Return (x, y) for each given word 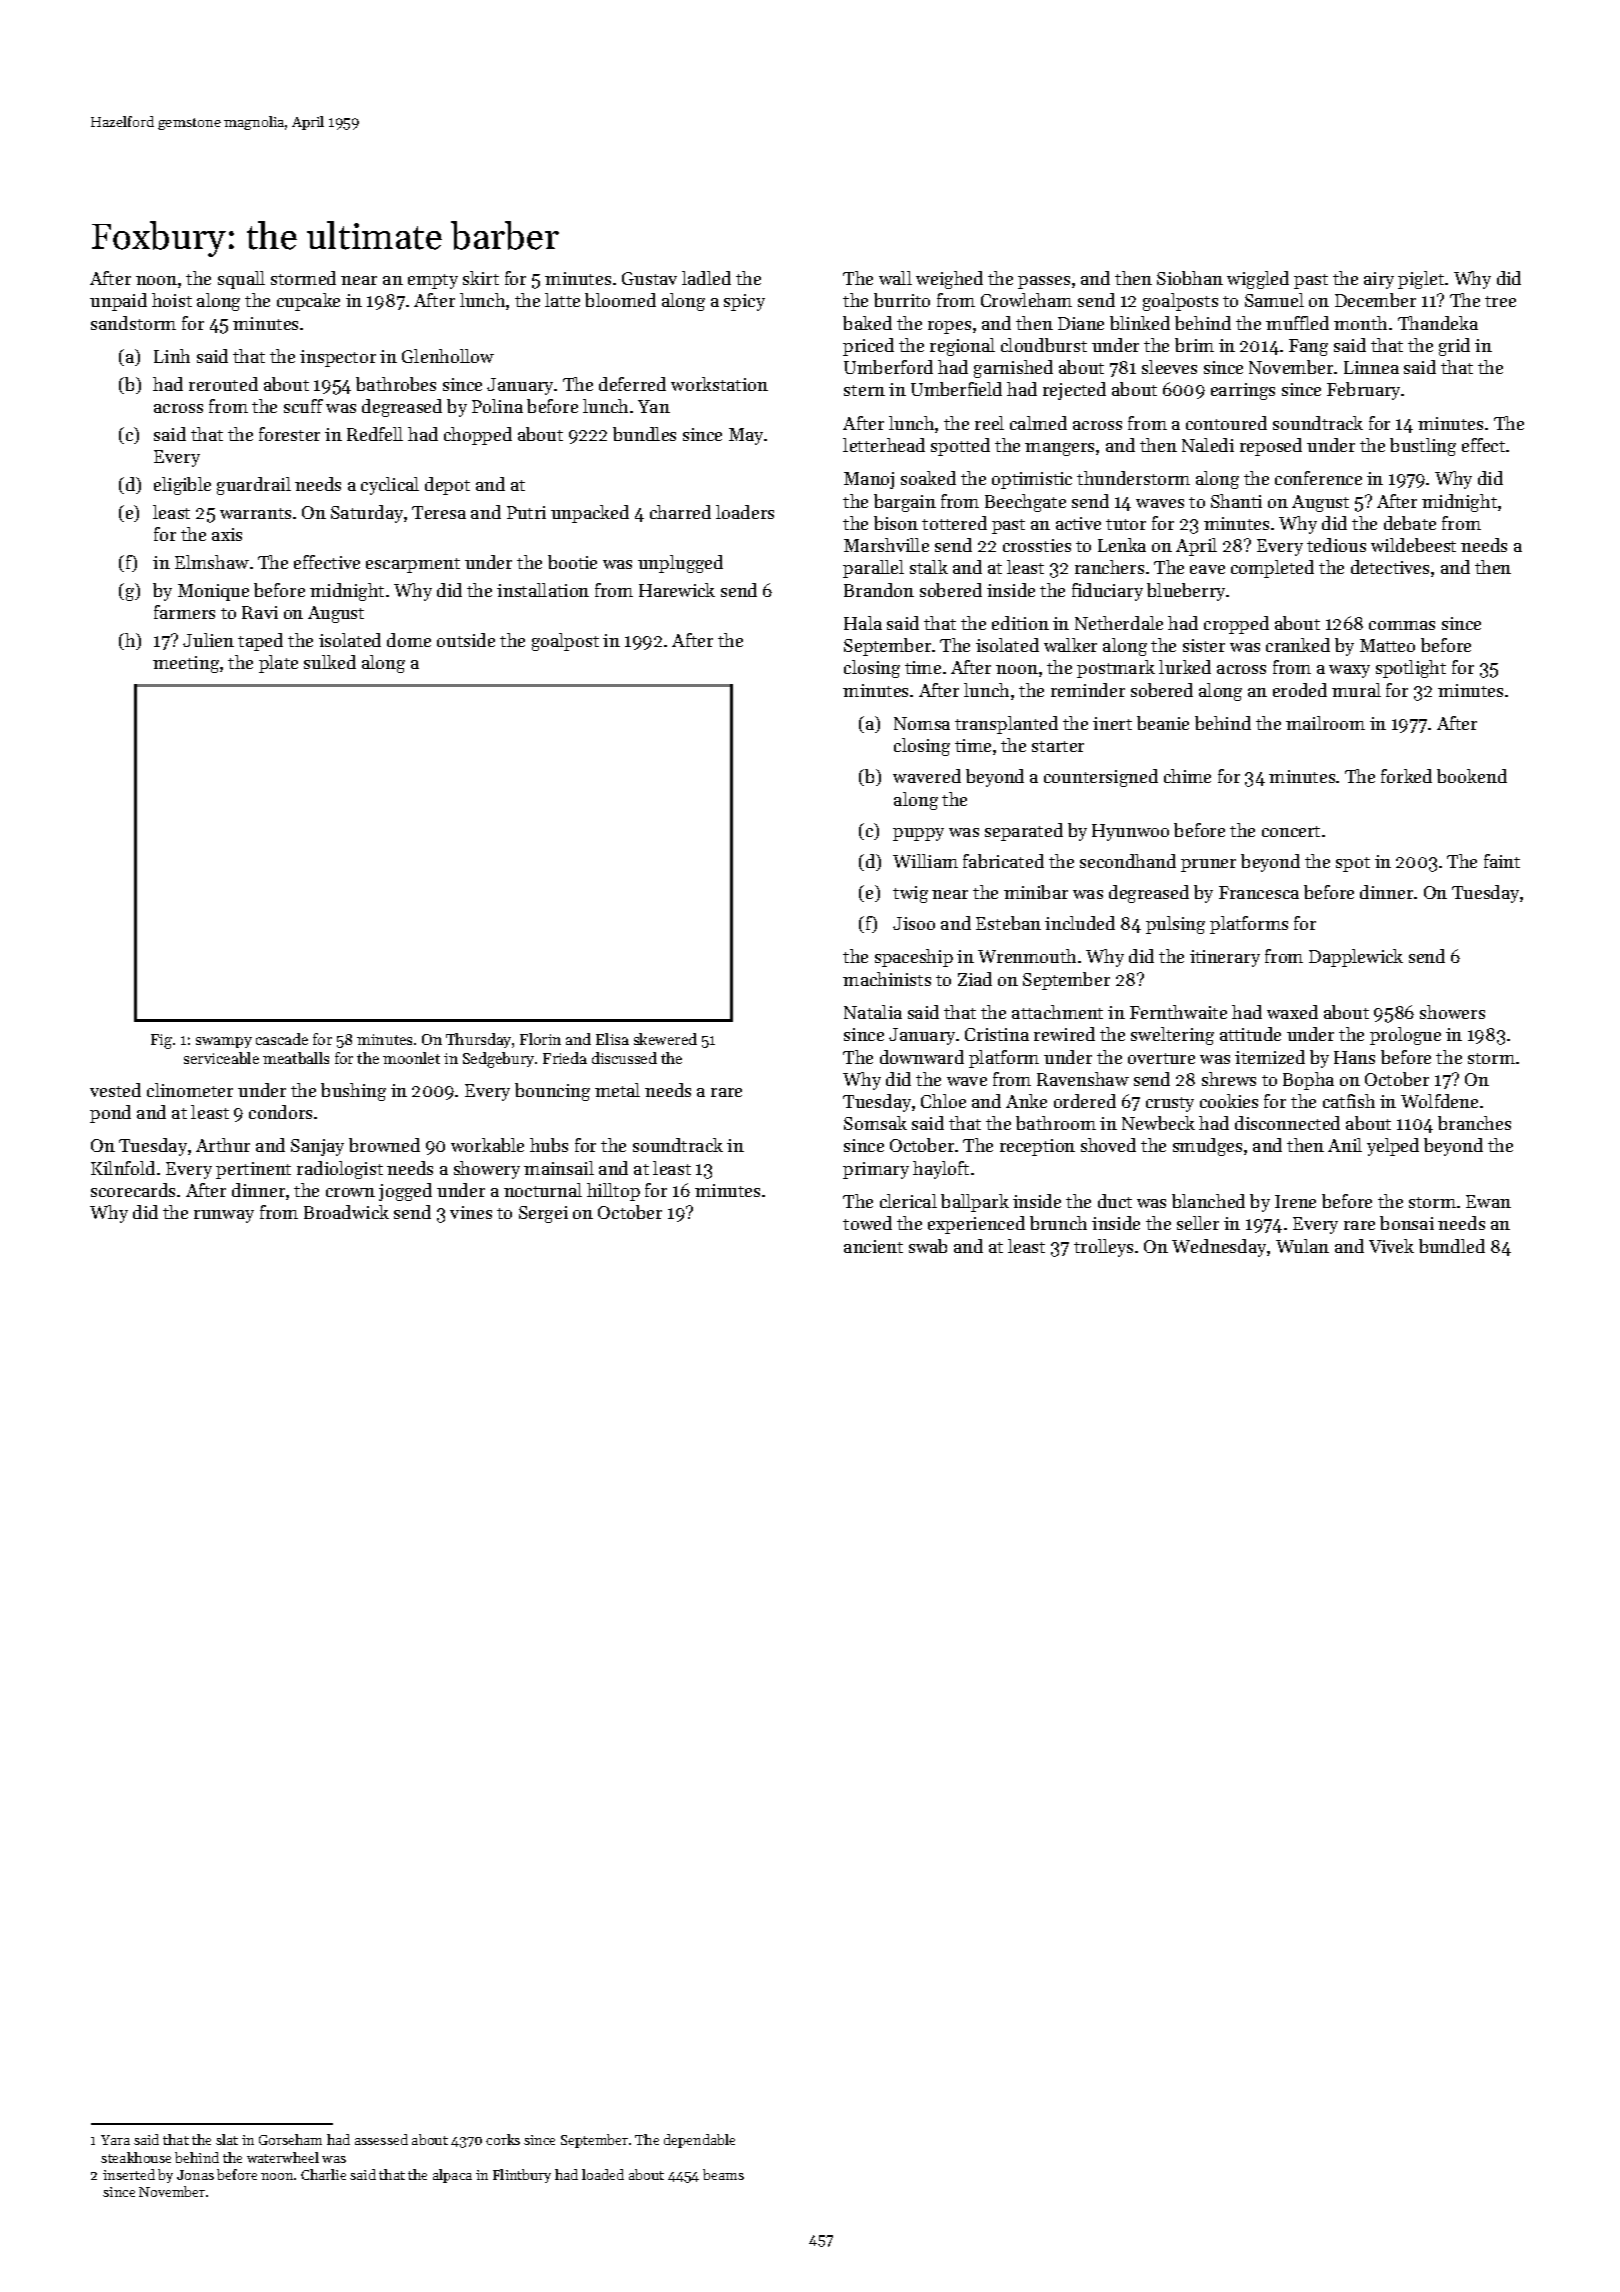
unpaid (118, 302)
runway (224, 1216)
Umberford (888, 367)
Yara (115, 2140)
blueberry (1186, 592)
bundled (1452, 1246)
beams (723, 2174)
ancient (873, 1246)
